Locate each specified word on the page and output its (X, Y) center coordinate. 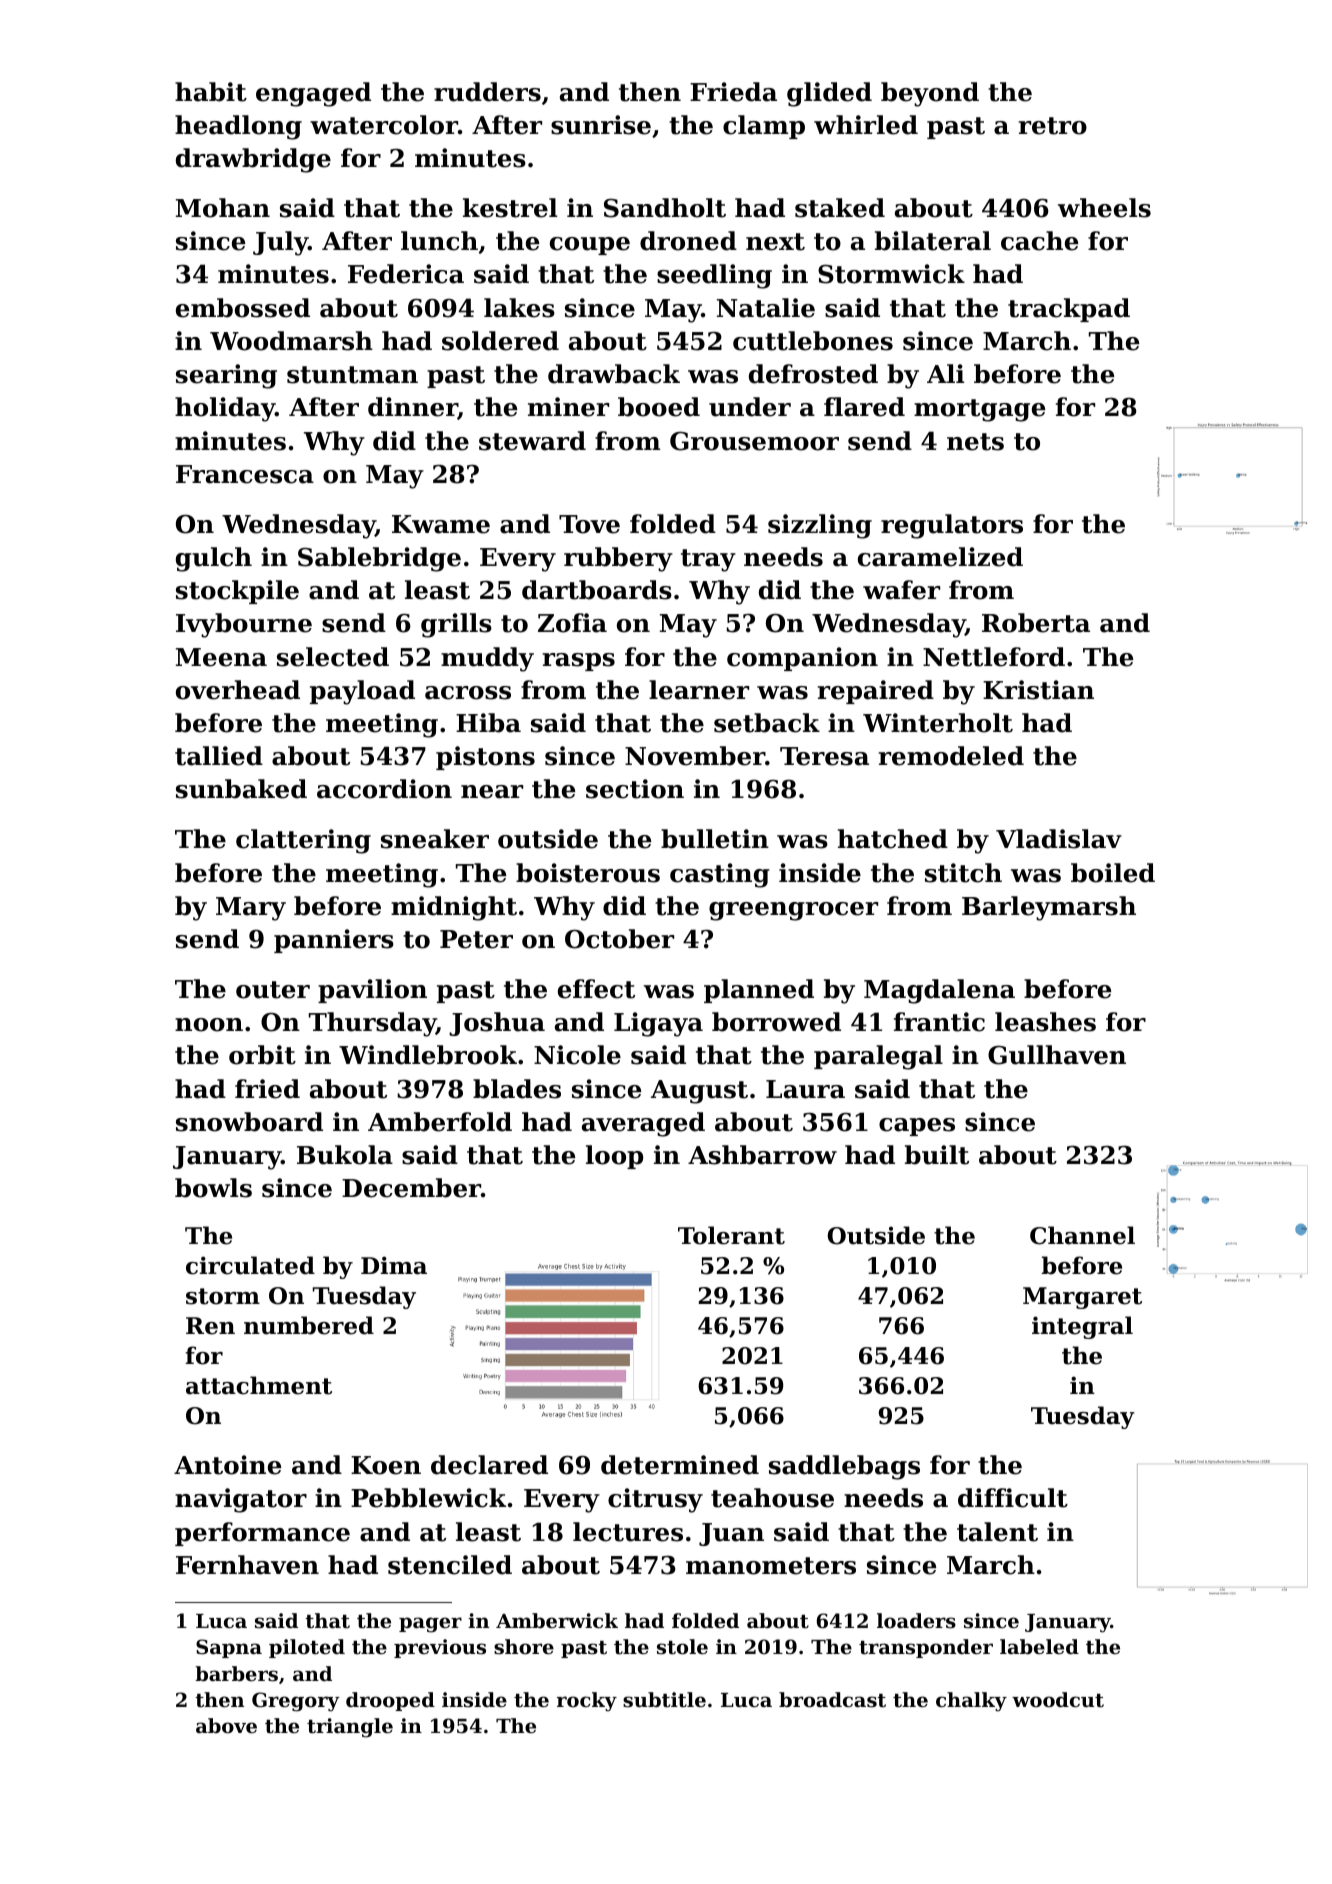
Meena (221, 657)
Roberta (1036, 623)
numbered (309, 1325)
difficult (1013, 1498)
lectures (628, 1532)
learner (699, 690)
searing (226, 376)
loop (614, 1157)
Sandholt (665, 208)
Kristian (1038, 690)
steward (532, 441)
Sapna (229, 1648)
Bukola (345, 1155)
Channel (1082, 1235)
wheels (1104, 208)
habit (211, 92)
